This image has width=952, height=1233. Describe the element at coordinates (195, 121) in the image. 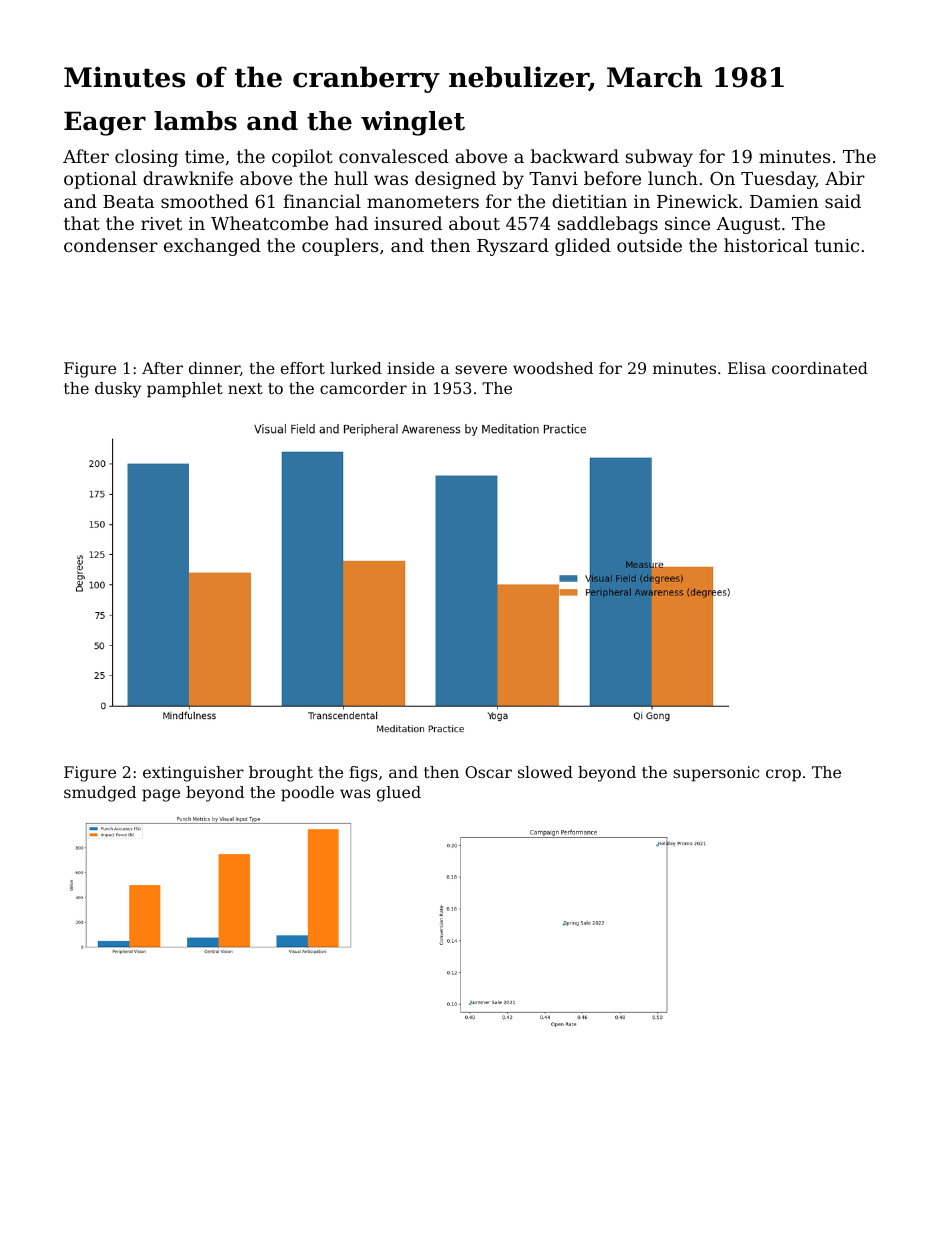

I see `lambs` at that location.
